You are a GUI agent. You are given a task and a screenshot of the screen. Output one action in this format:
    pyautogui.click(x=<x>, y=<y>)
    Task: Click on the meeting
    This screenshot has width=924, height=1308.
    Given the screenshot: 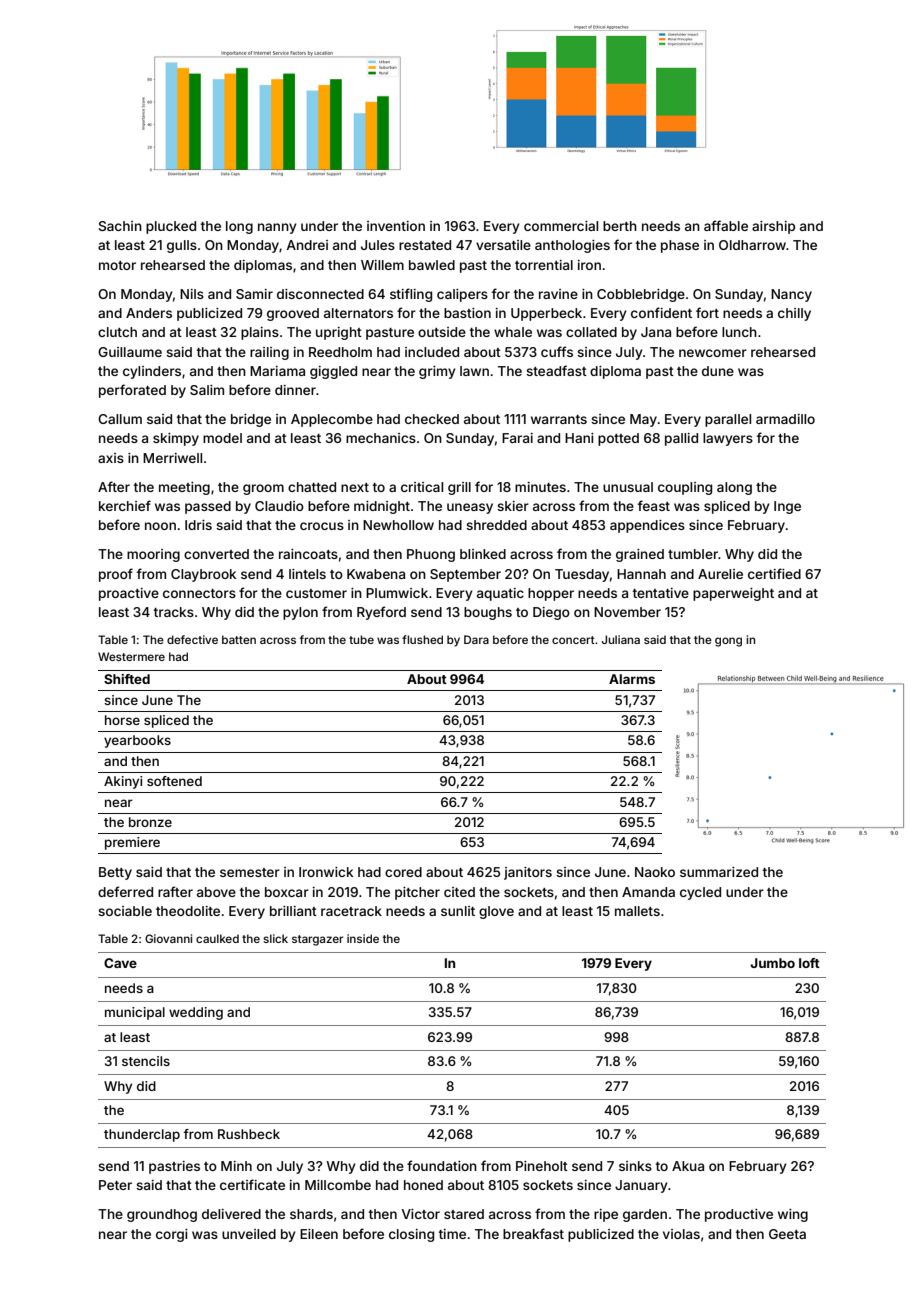 What is the action you would take?
    pyautogui.click(x=184, y=488)
